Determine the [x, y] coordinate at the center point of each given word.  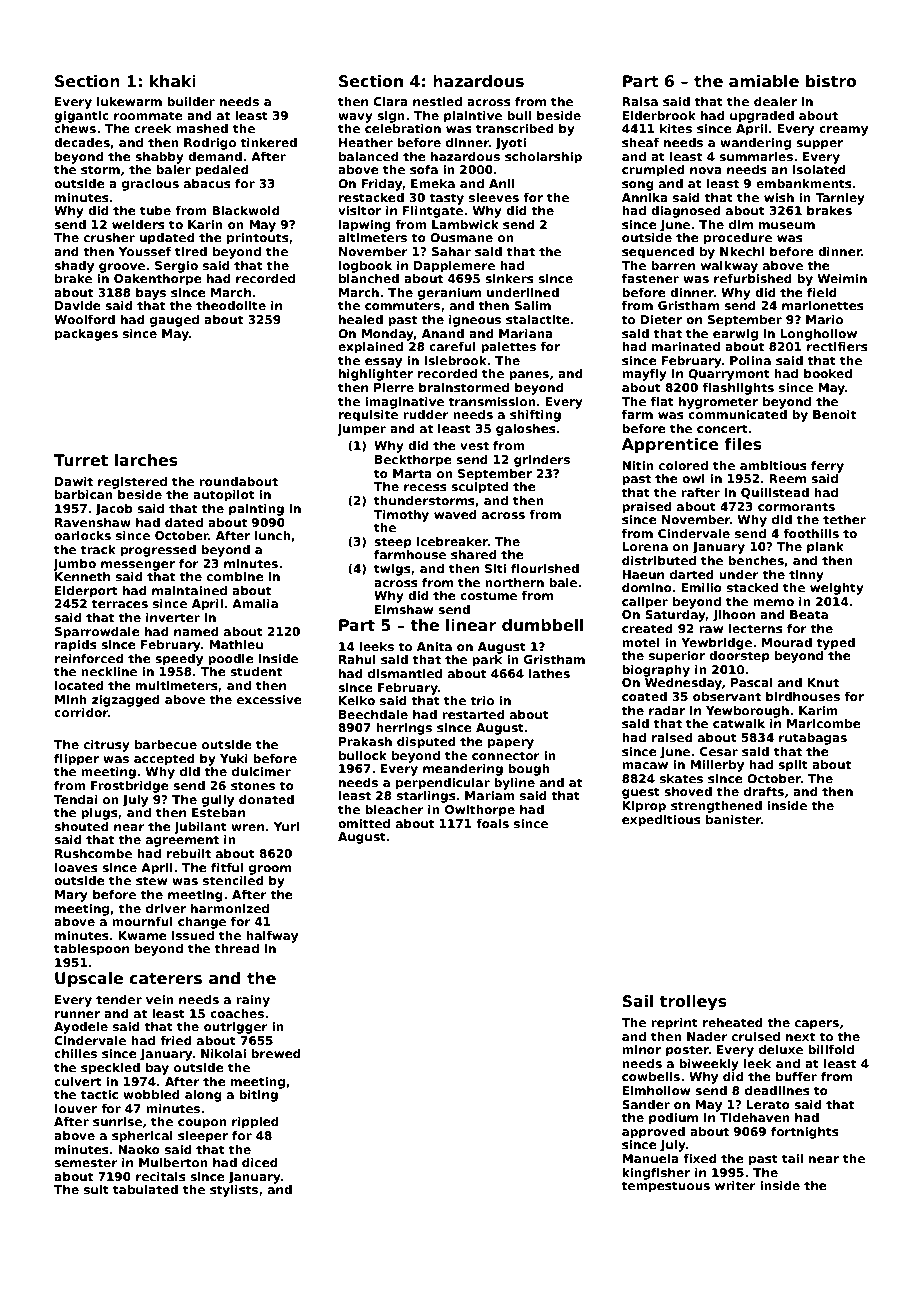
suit [96, 1189]
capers [817, 1025]
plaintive [473, 117]
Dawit [74, 481]
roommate [148, 115]
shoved [688, 791]
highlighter [376, 375]
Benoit [834, 414]
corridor [81, 712]
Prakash [365, 741]
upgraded [762, 117]
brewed [276, 1053]
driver [166, 908]
